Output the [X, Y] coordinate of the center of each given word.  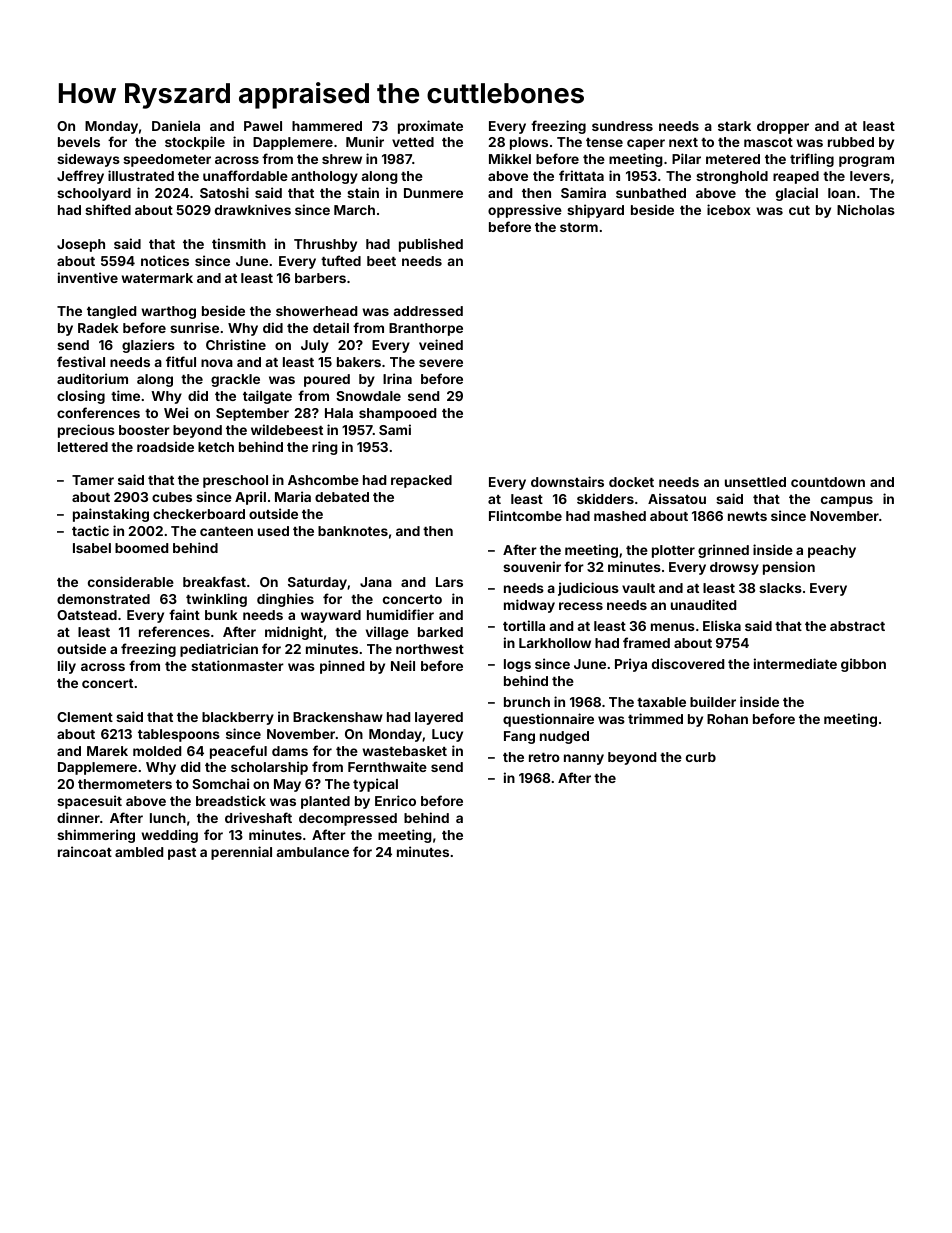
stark [734, 126]
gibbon [863, 665]
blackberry [238, 718]
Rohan [727, 719]
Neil [403, 665]
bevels [79, 142]
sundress [622, 126]
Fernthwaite [387, 766]
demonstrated [103, 599]
